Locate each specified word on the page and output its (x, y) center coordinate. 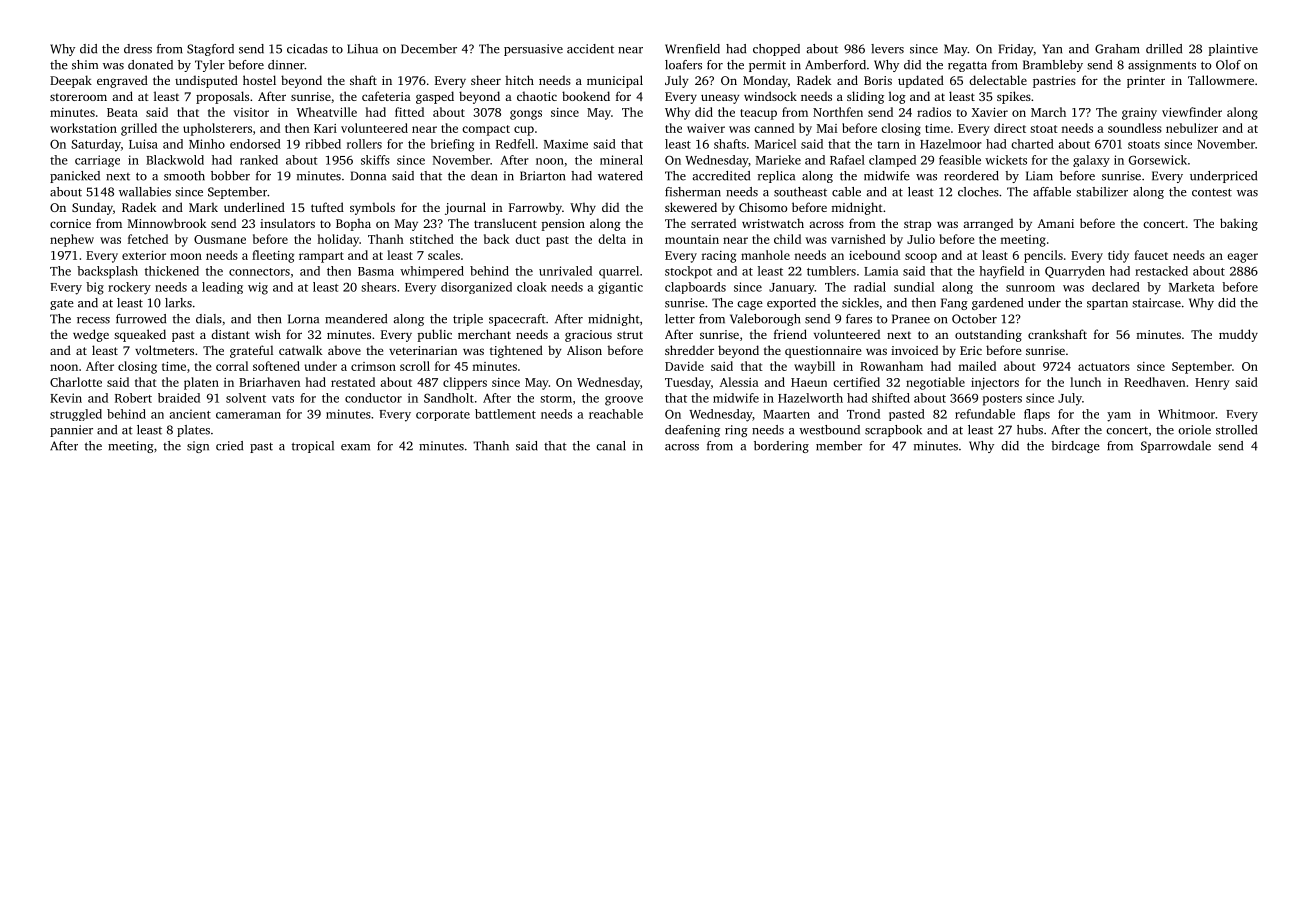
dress (138, 49)
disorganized (476, 288)
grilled (139, 129)
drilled (1164, 49)
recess (93, 320)
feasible (960, 160)
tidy (1118, 256)
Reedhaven (1155, 382)
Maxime (566, 144)
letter (680, 319)
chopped (776, 50)
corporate (443, 416)
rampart (321, 257)
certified (856, 382)
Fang (954, 304)
